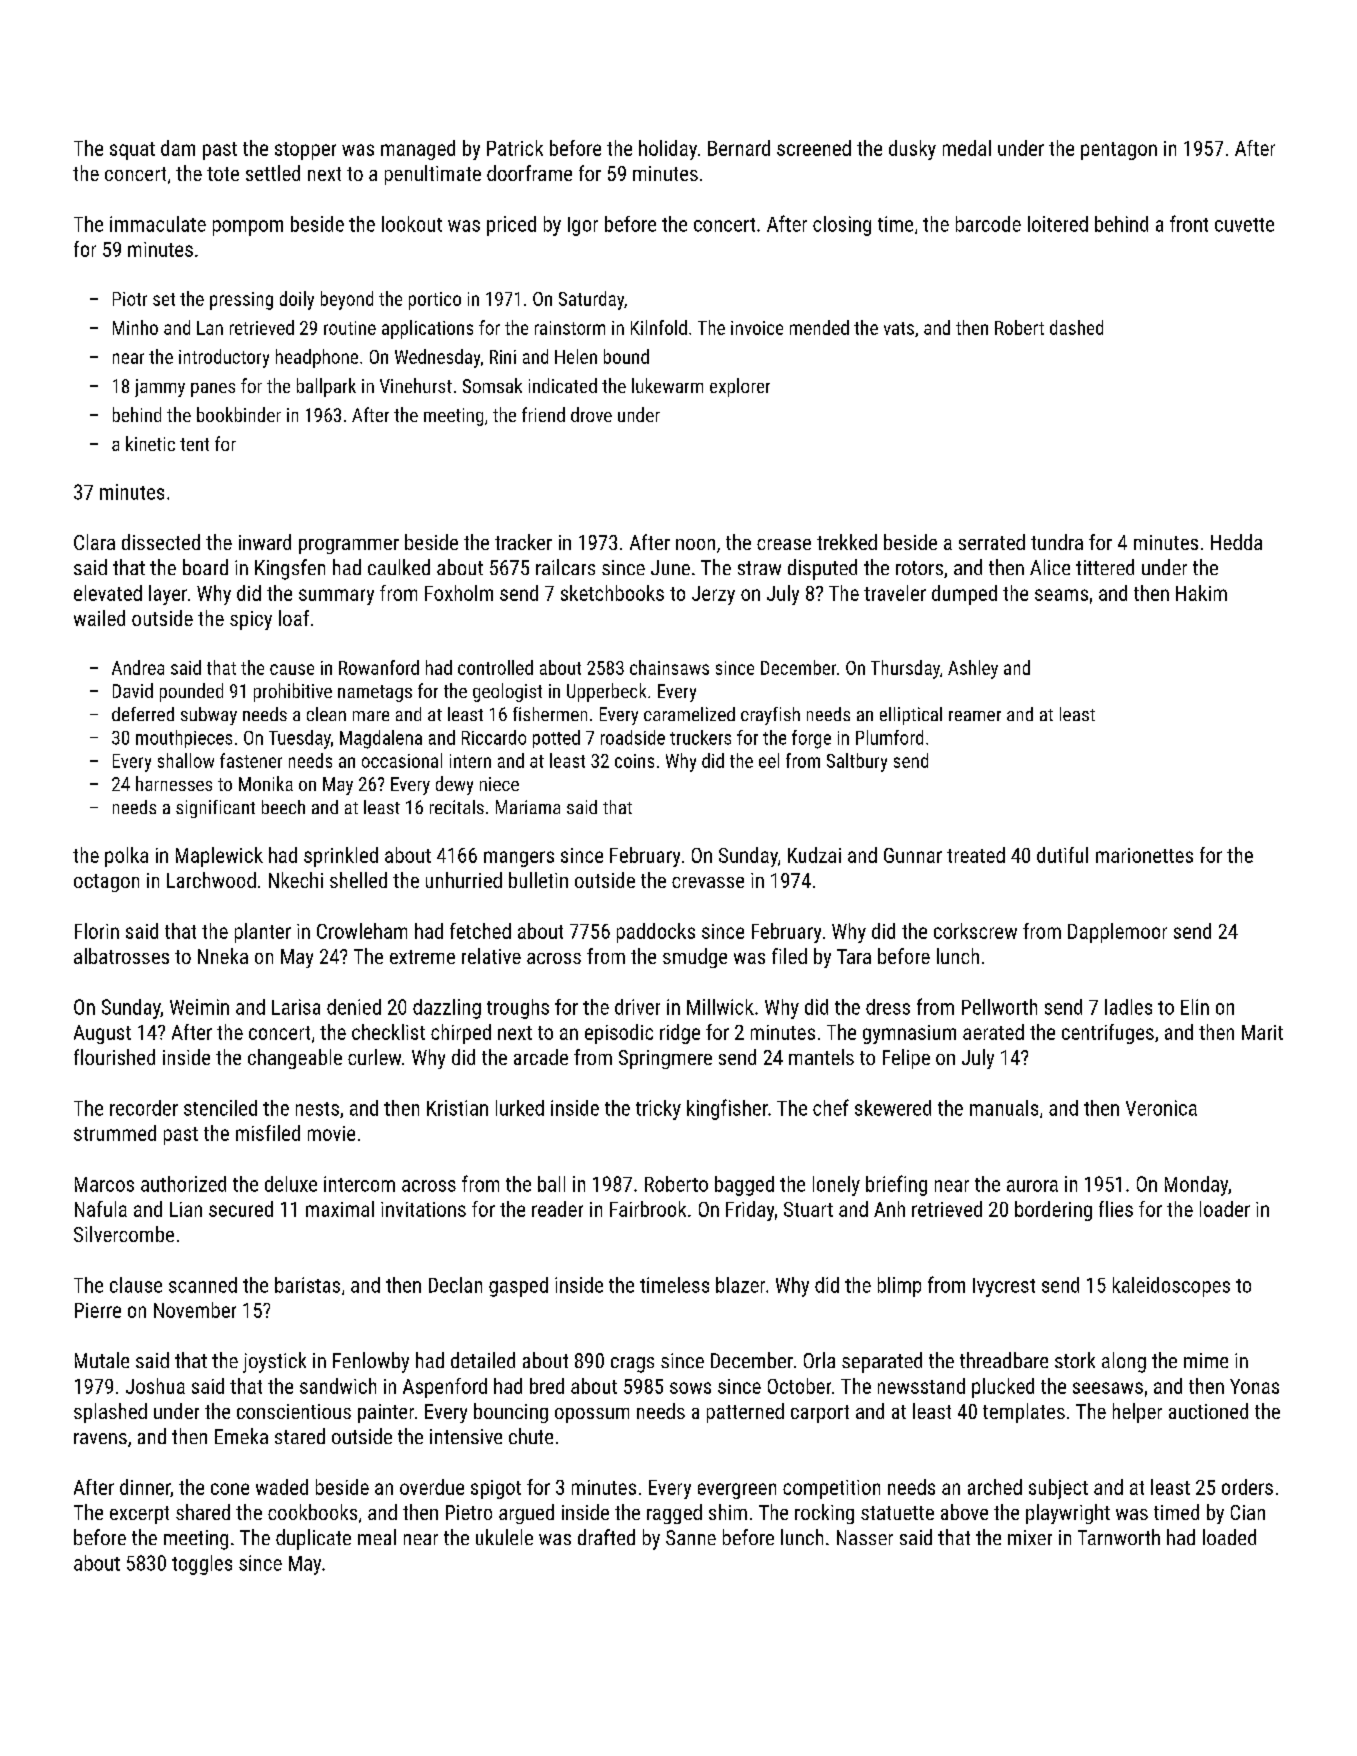 This document has width=1357, height=1756. I want to click on dashed, so click(1076, 327).
